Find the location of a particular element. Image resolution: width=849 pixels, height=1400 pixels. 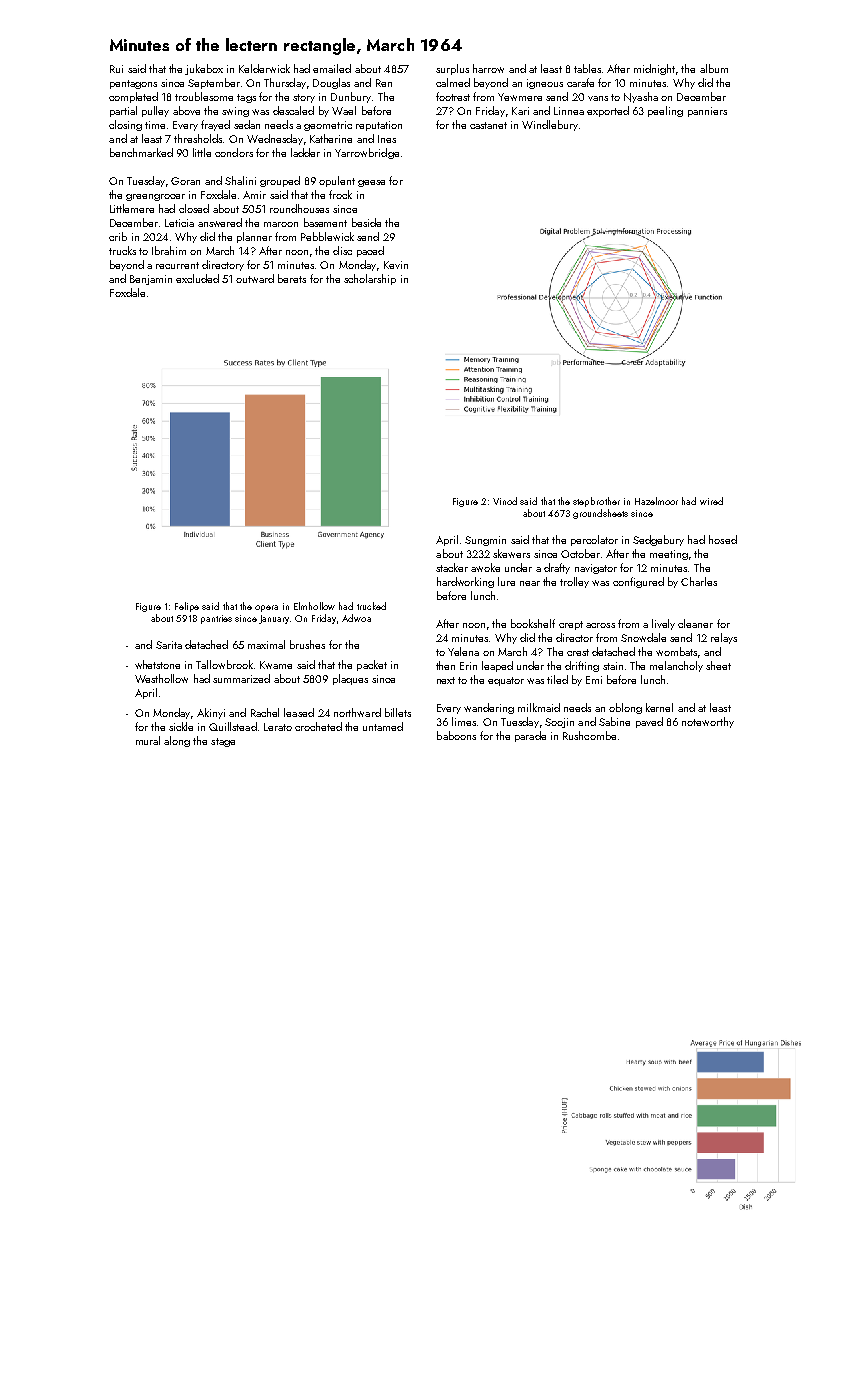

basement is located at coordinates (325, 222).
